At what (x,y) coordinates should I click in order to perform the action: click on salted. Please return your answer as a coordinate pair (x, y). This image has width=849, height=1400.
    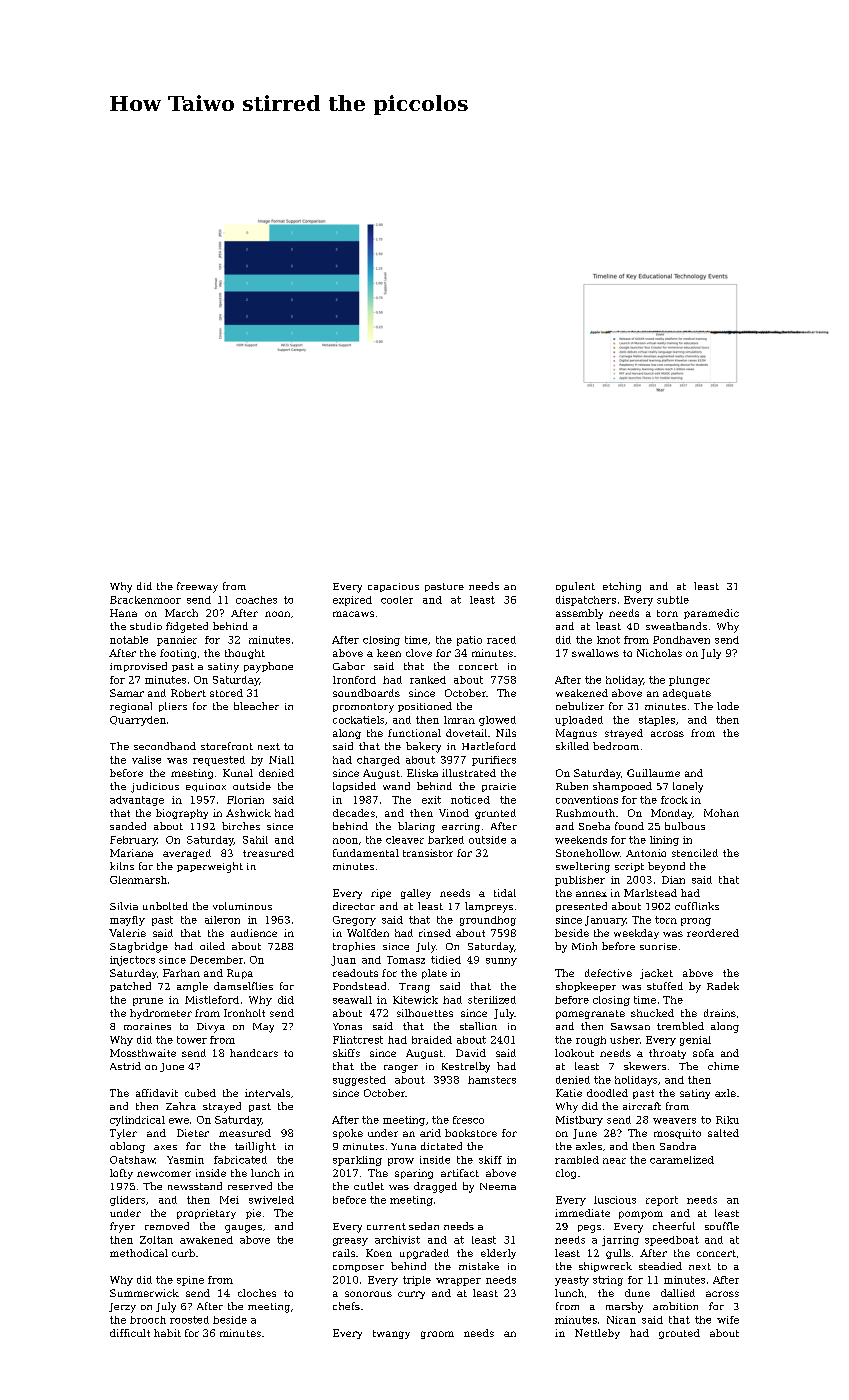
    Looking at the image, I should click on (723, 1133).
